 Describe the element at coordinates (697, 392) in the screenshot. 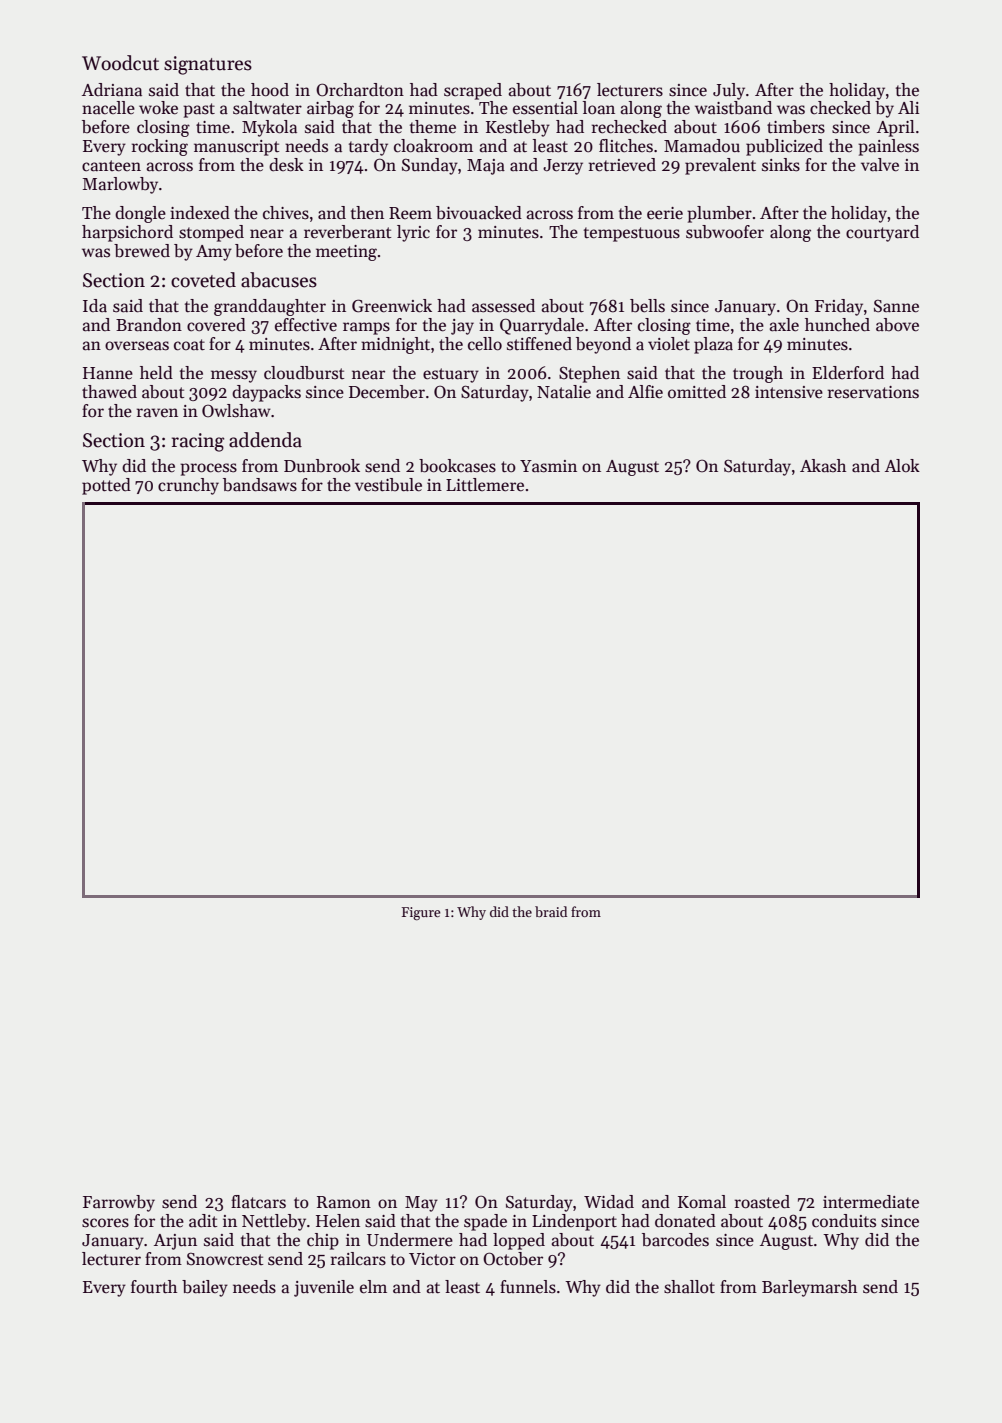

I see `omitted` at that location.
